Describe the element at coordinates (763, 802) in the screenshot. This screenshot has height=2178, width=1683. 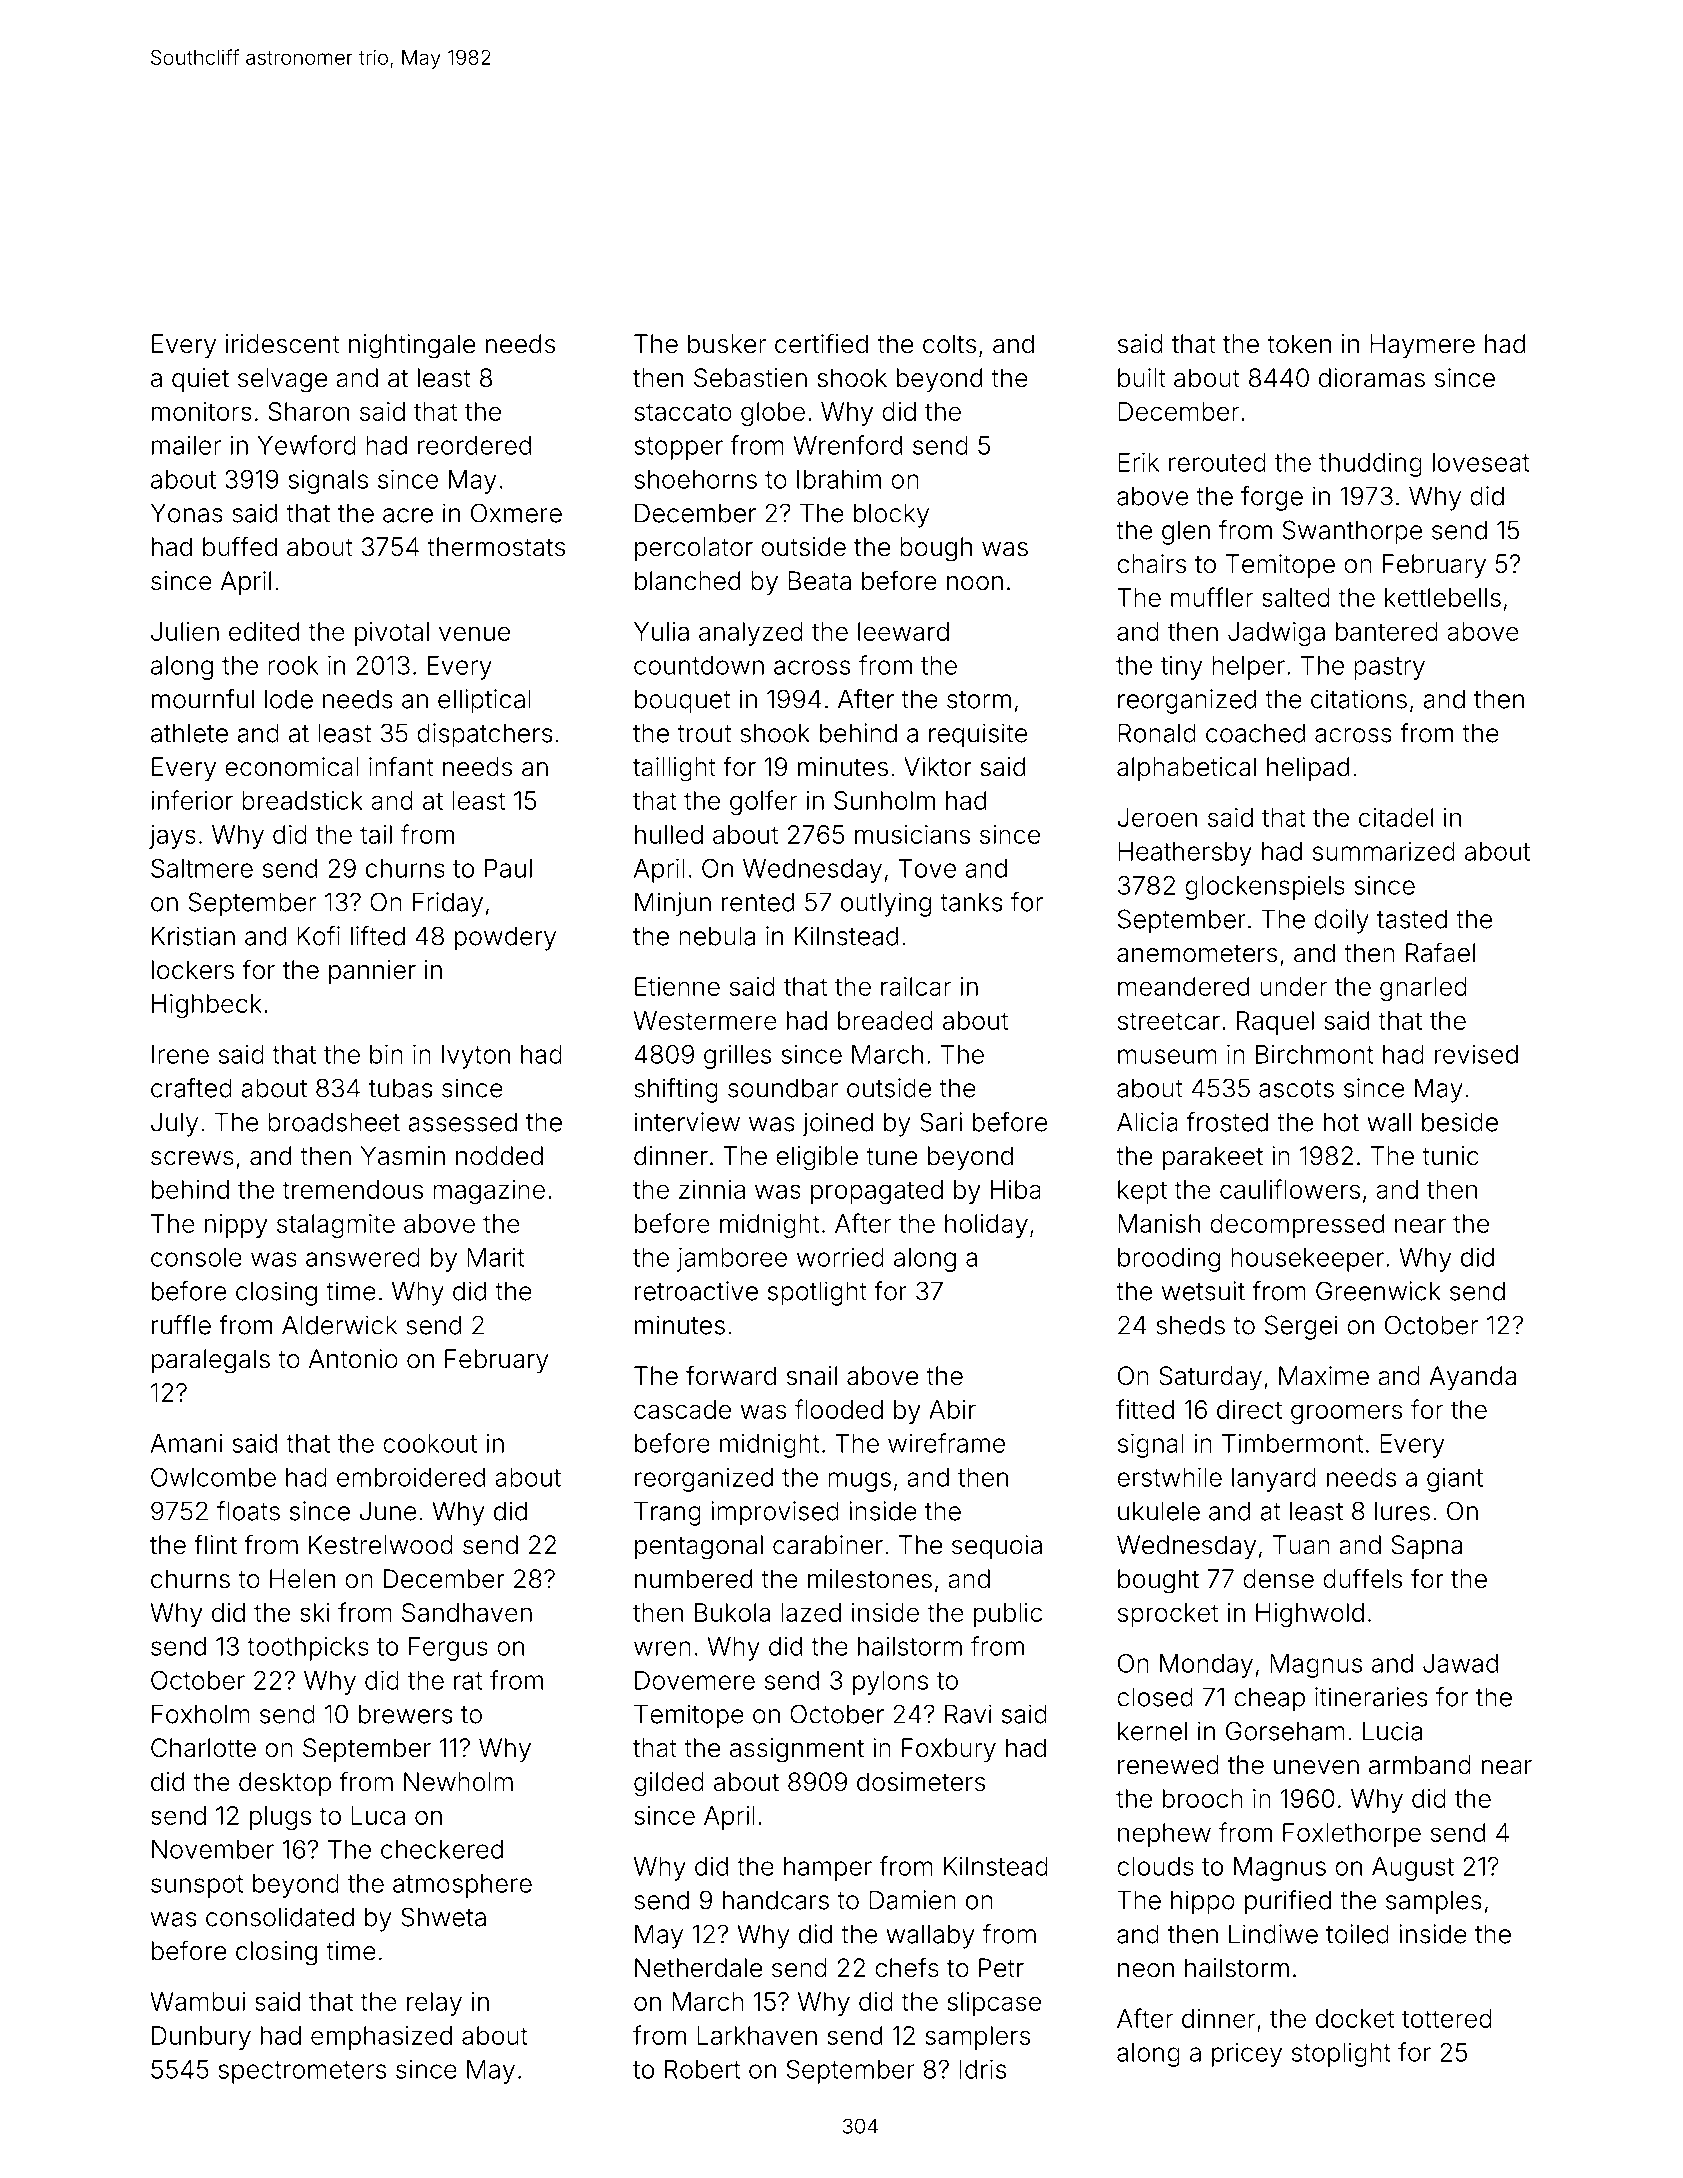
I see `golfer` at that location.
